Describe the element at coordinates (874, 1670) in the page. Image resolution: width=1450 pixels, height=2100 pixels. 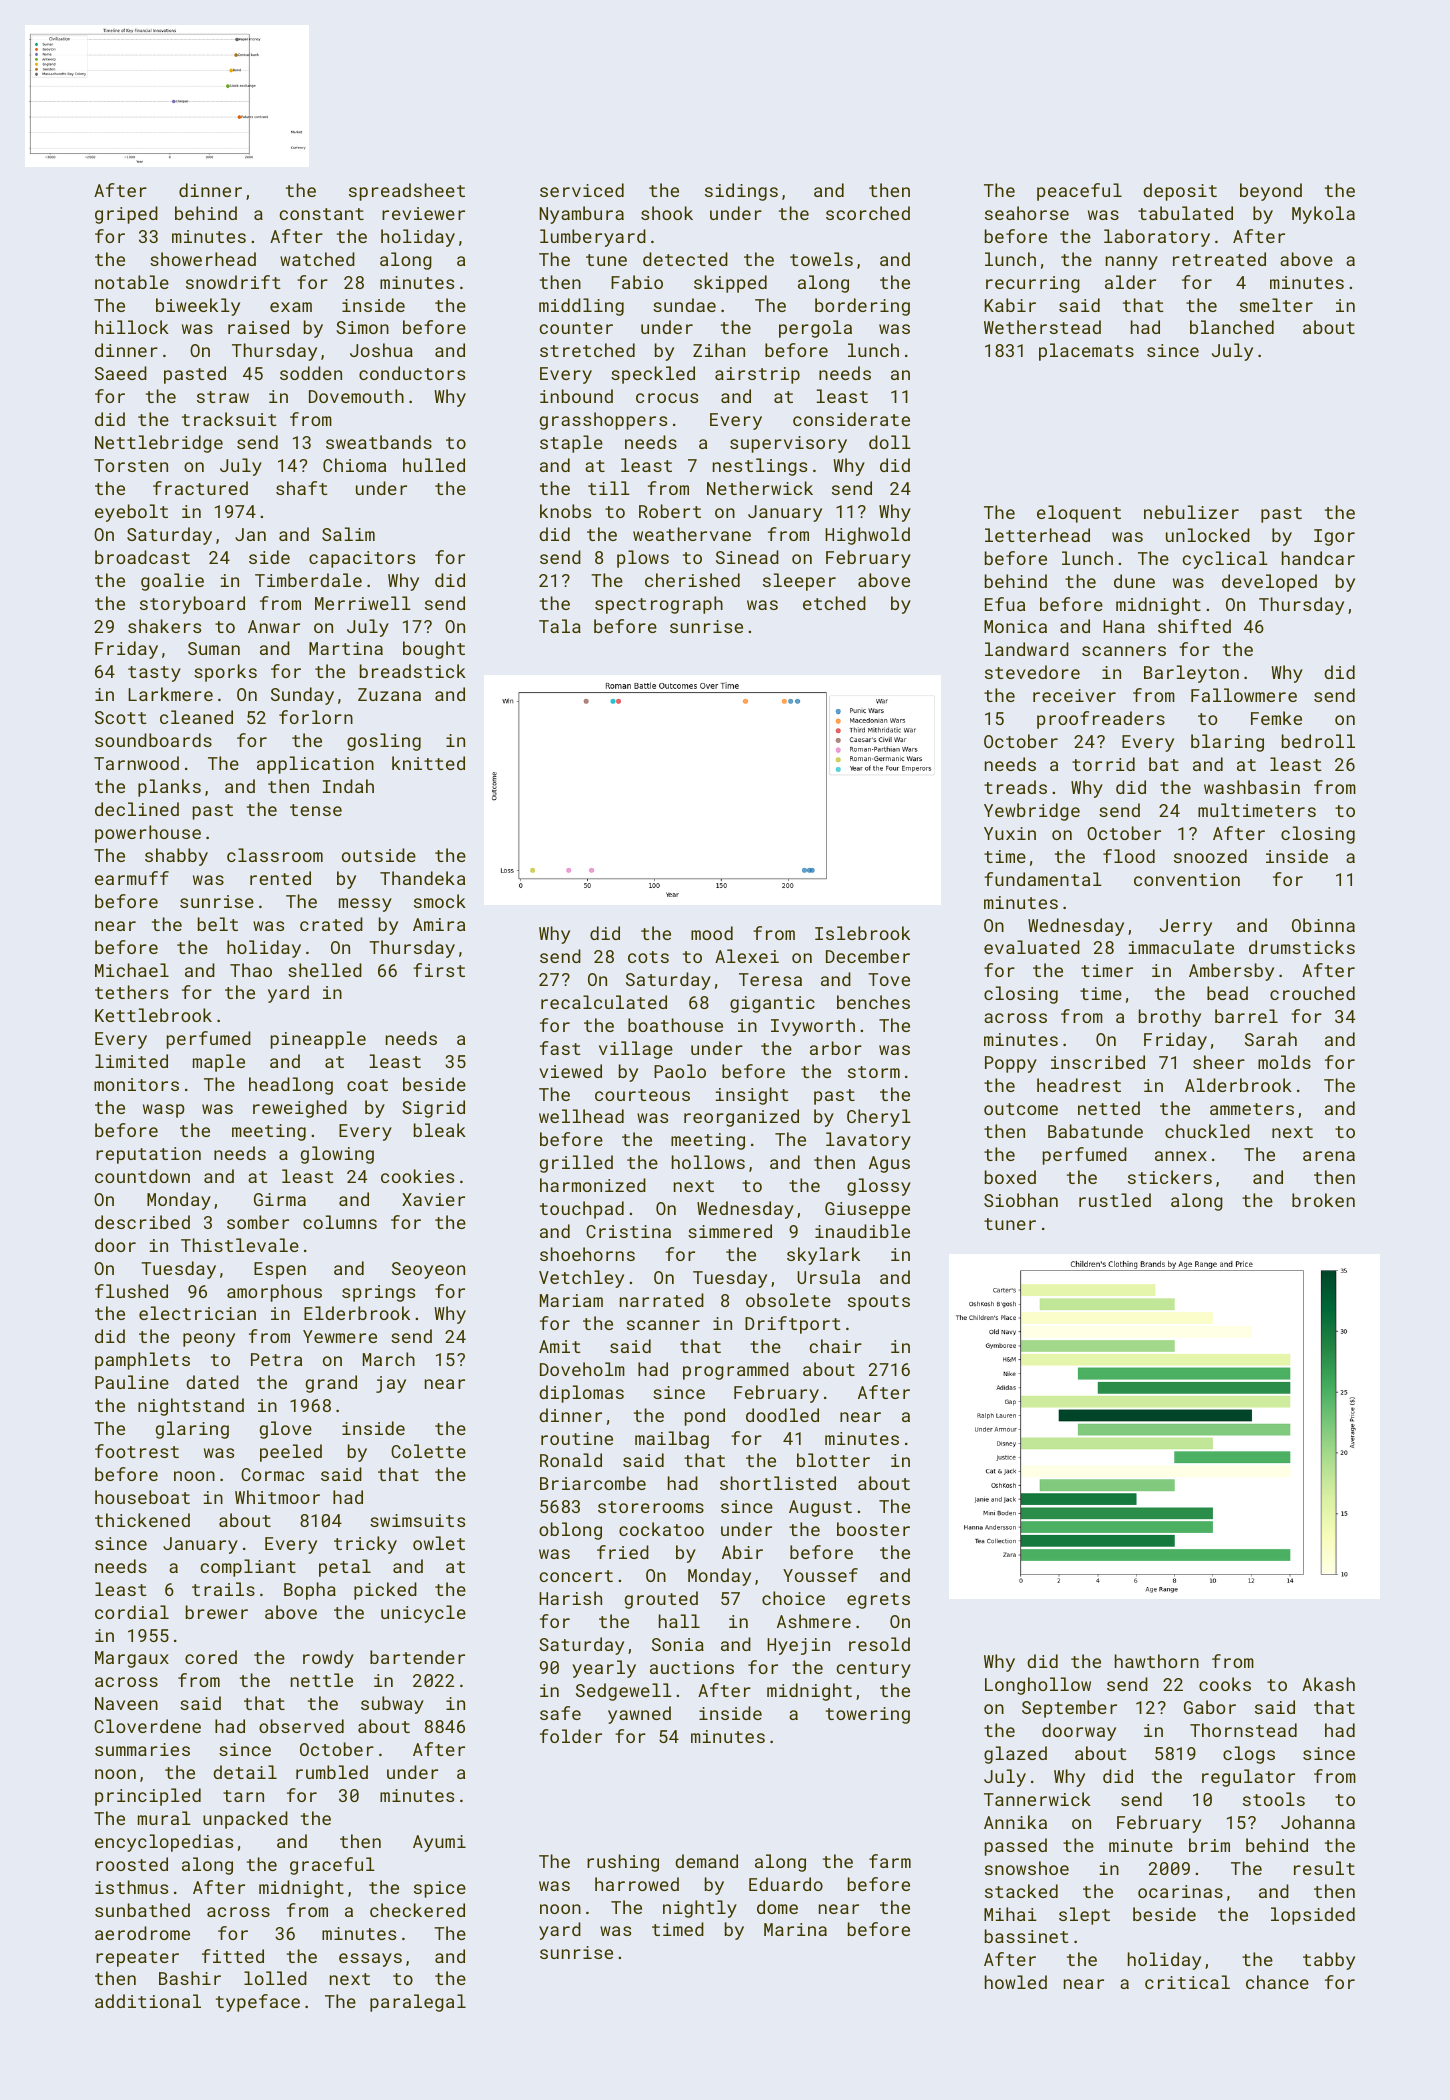
I see `century` at that location.
